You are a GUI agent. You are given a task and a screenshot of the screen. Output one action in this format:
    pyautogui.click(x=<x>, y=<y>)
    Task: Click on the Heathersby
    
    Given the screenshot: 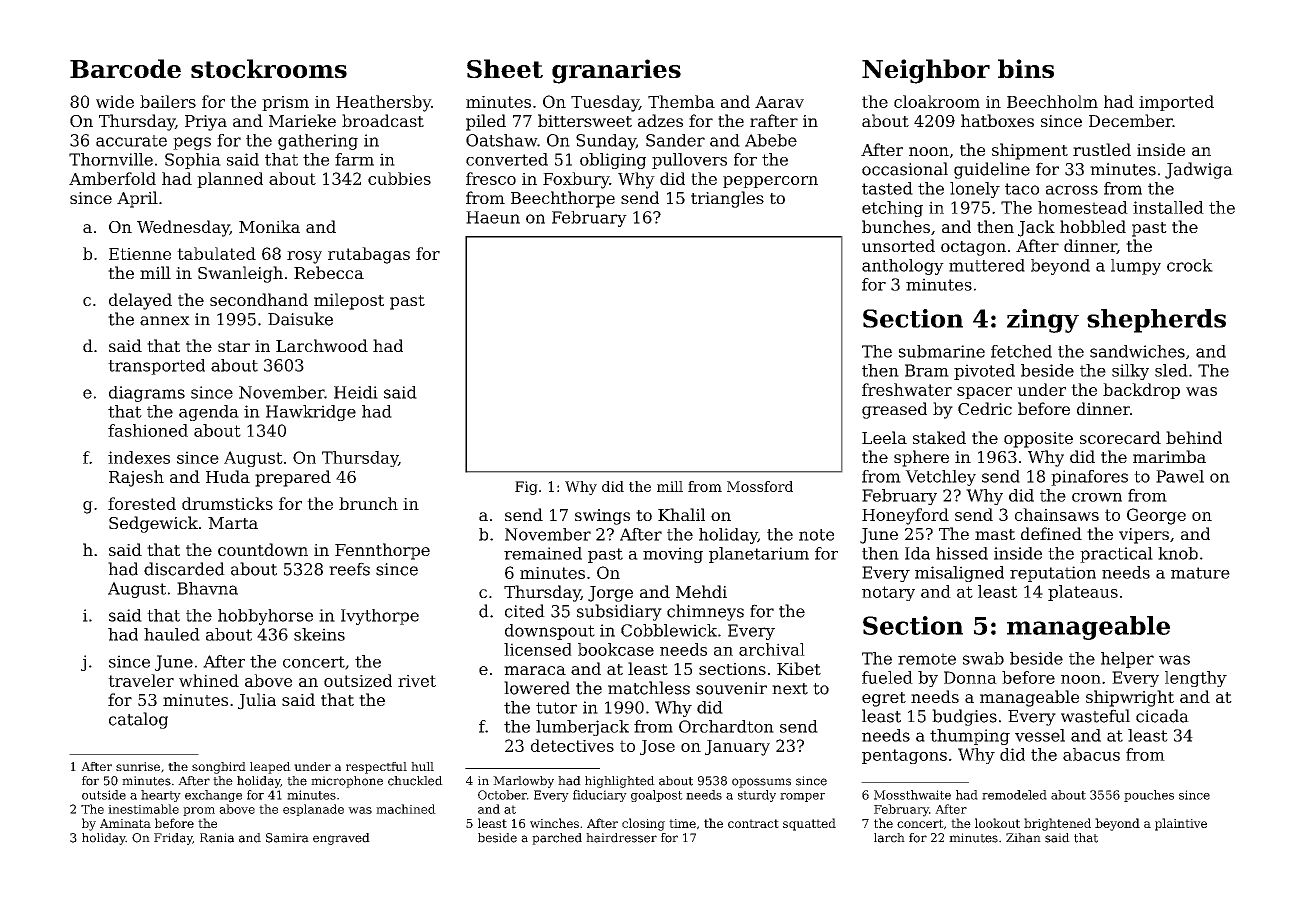 What is the action you would take?
    pyautogui.click(x=383, y=103)
